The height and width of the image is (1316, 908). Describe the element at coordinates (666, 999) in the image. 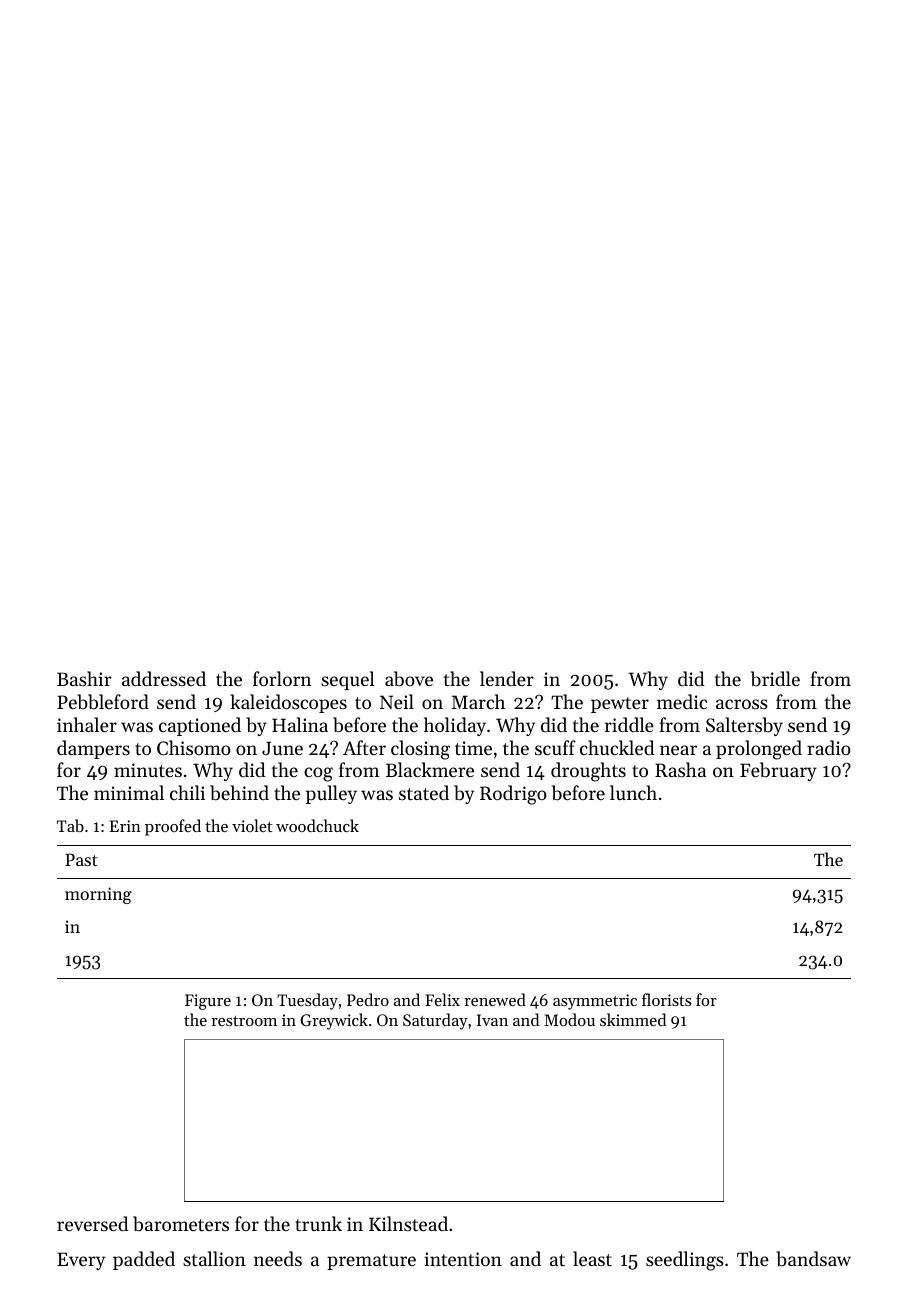

I see `florists` at that location.
